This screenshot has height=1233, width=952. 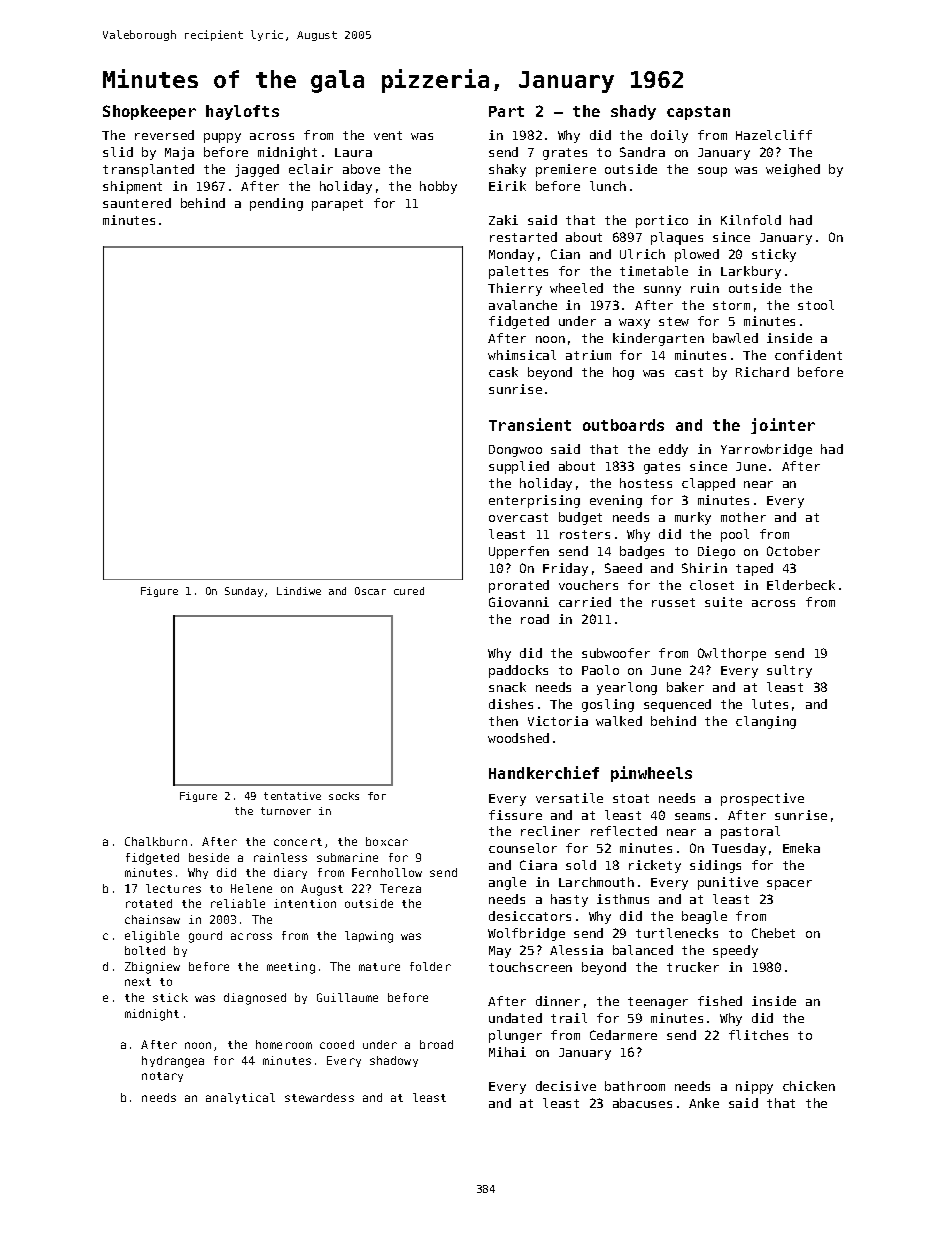 What do you see at coordinates (693, 518) in the screenshot?
I see `murky` at bounding box center [693, 518].
